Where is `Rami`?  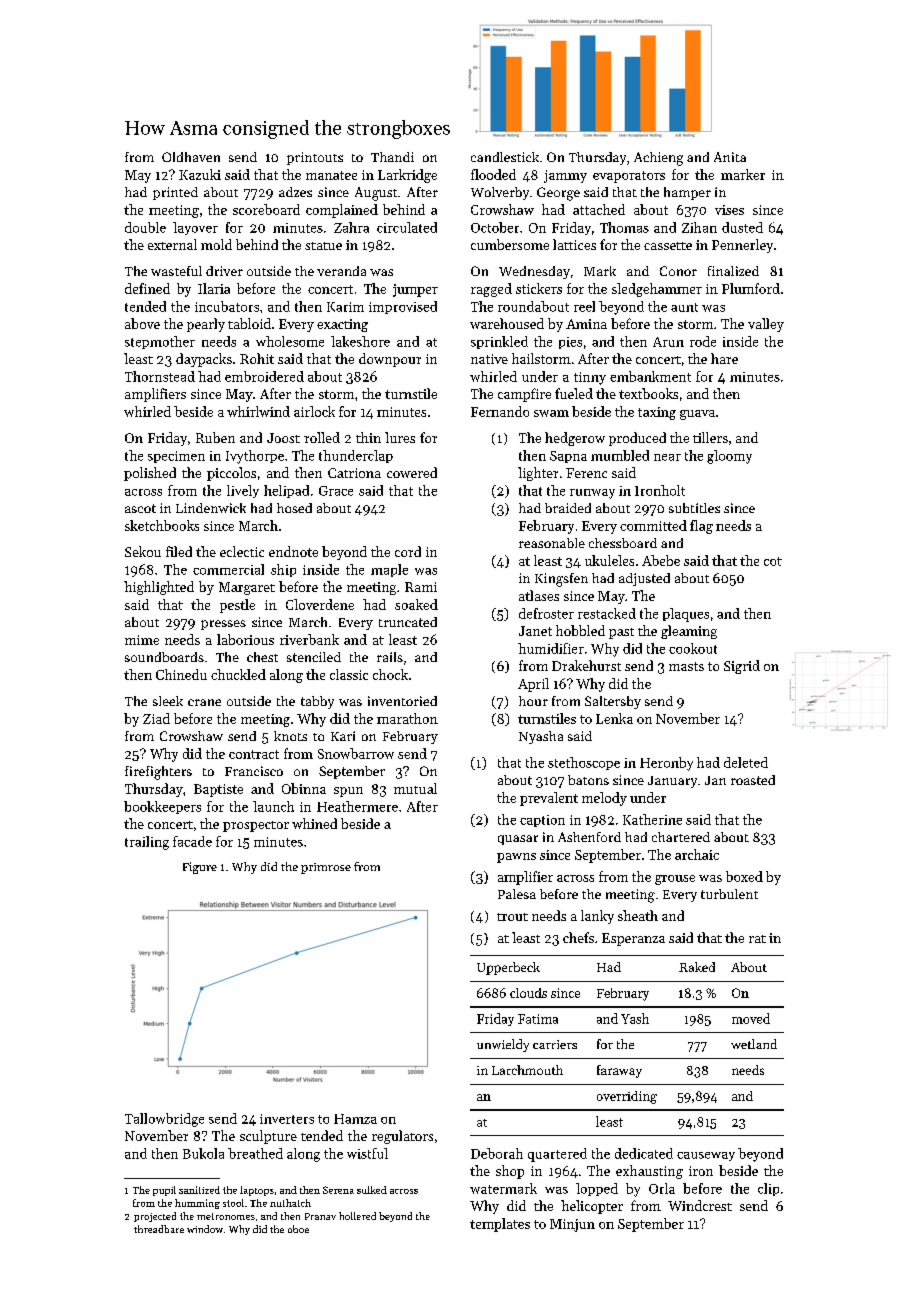
Rami is located at coordinates (421, 587).
